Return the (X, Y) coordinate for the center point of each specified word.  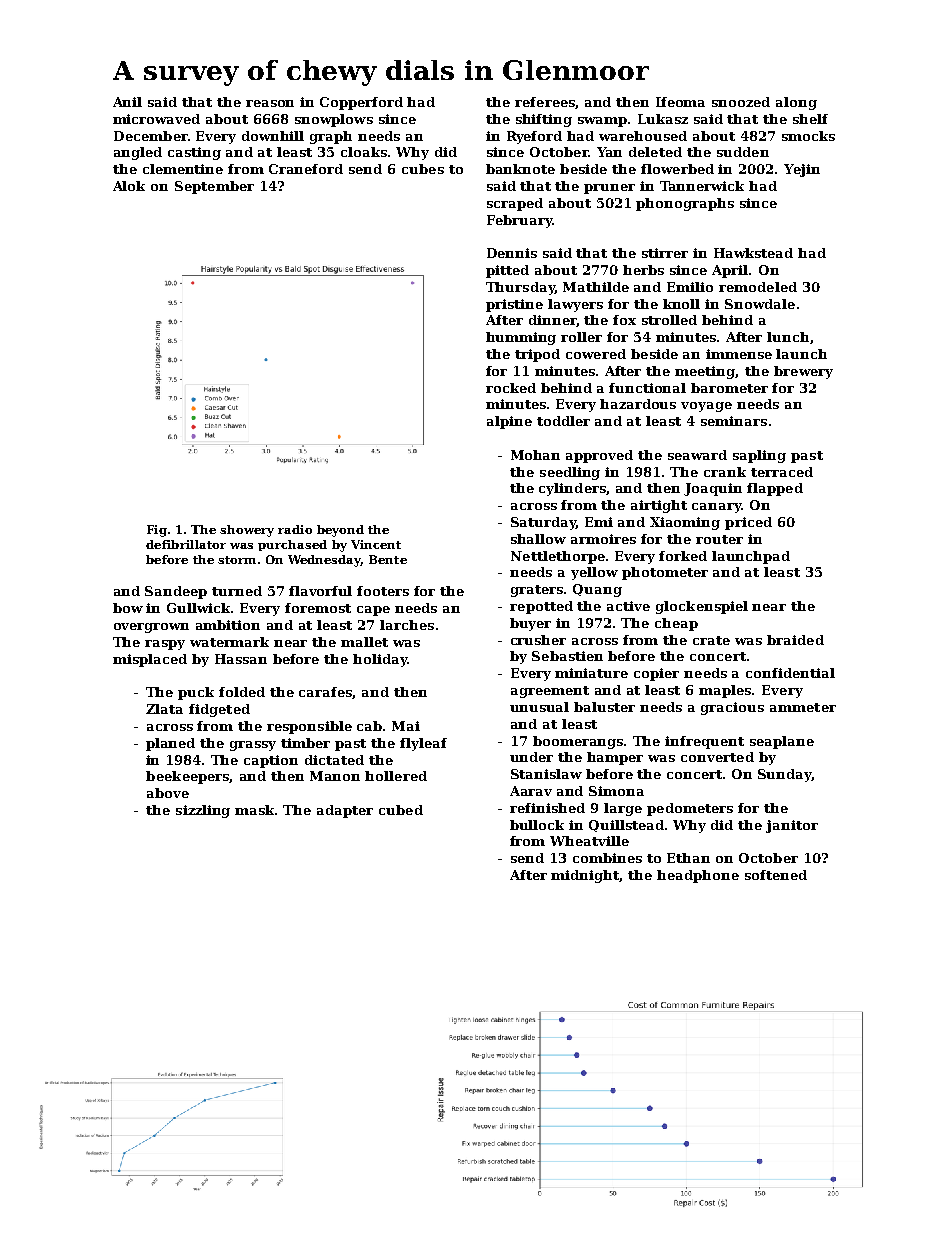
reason (270, 103)
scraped (515, 204)
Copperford (361, 103)
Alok (129, 186)
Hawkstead (753, 253)
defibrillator (186, 544)
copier (656, 674)
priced (748, 523)
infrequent (704, 742)
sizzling (203, 811)
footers (383, 591)
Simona (616, 791)
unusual (539, 707)
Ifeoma (680, 102)
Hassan (241, 659)
